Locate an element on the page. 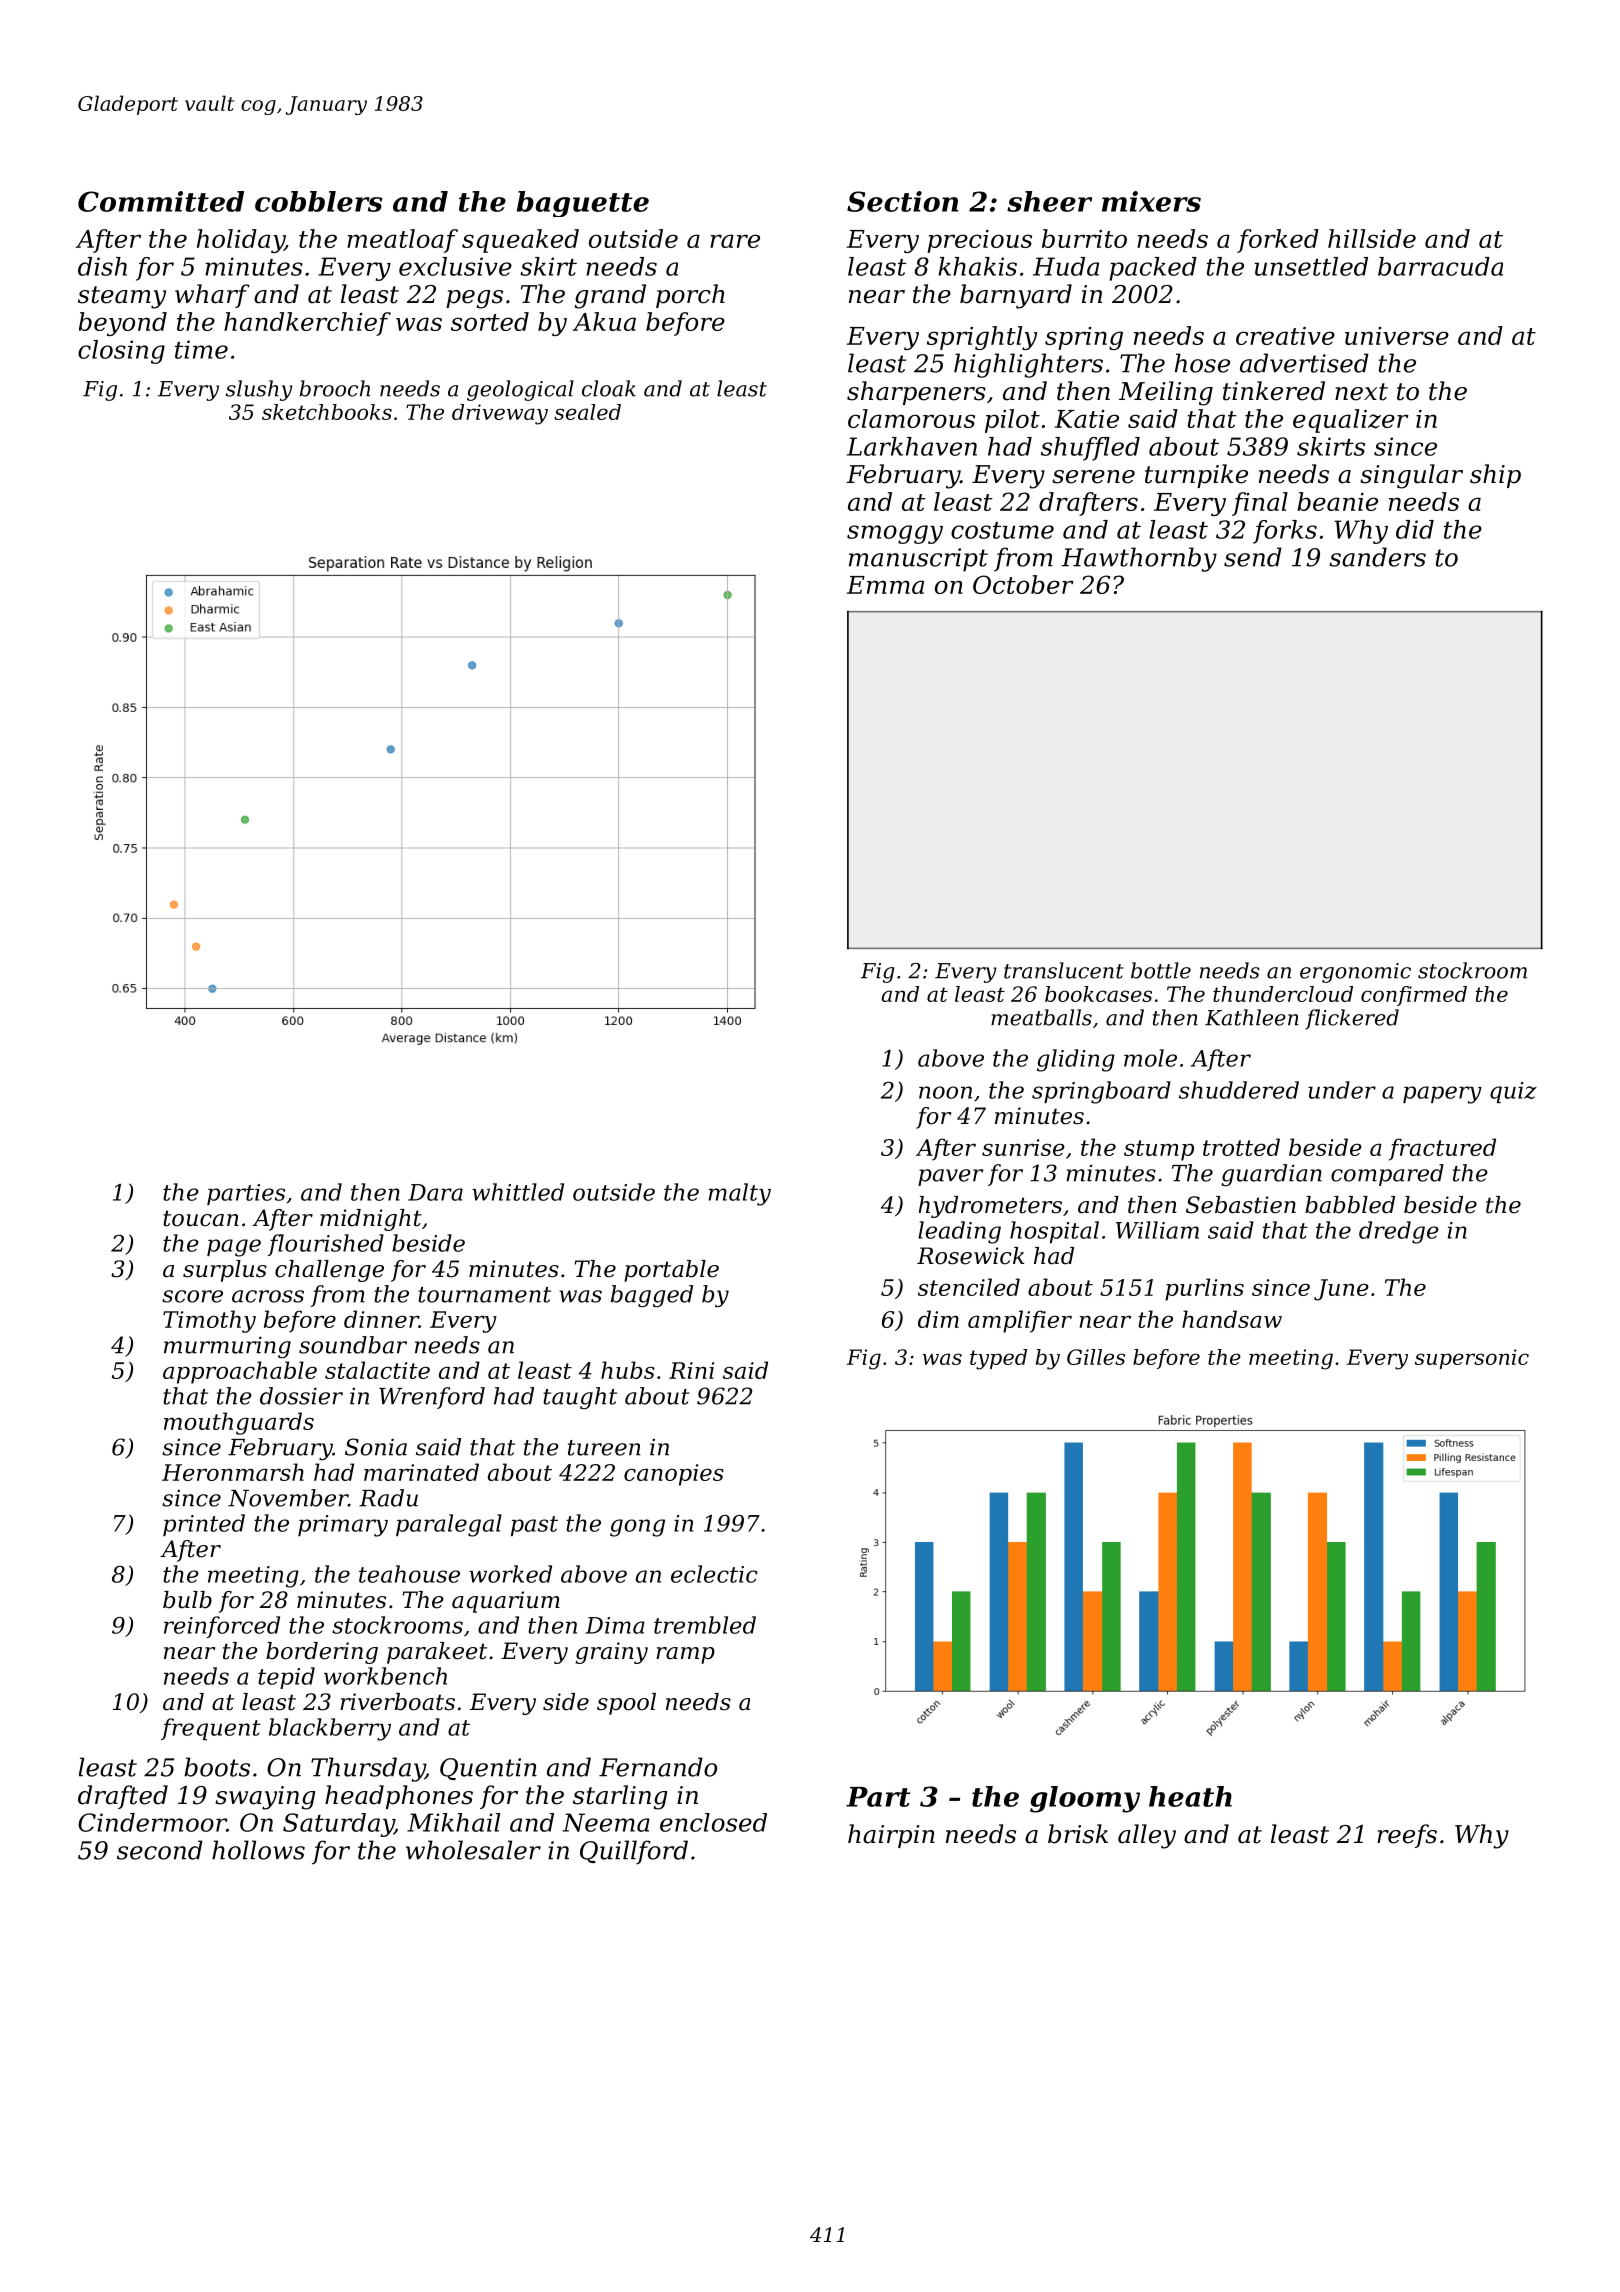 Image resolution: width=1620 pixels, height=2292 pixels. closing is located at coordinates (121, 352).
